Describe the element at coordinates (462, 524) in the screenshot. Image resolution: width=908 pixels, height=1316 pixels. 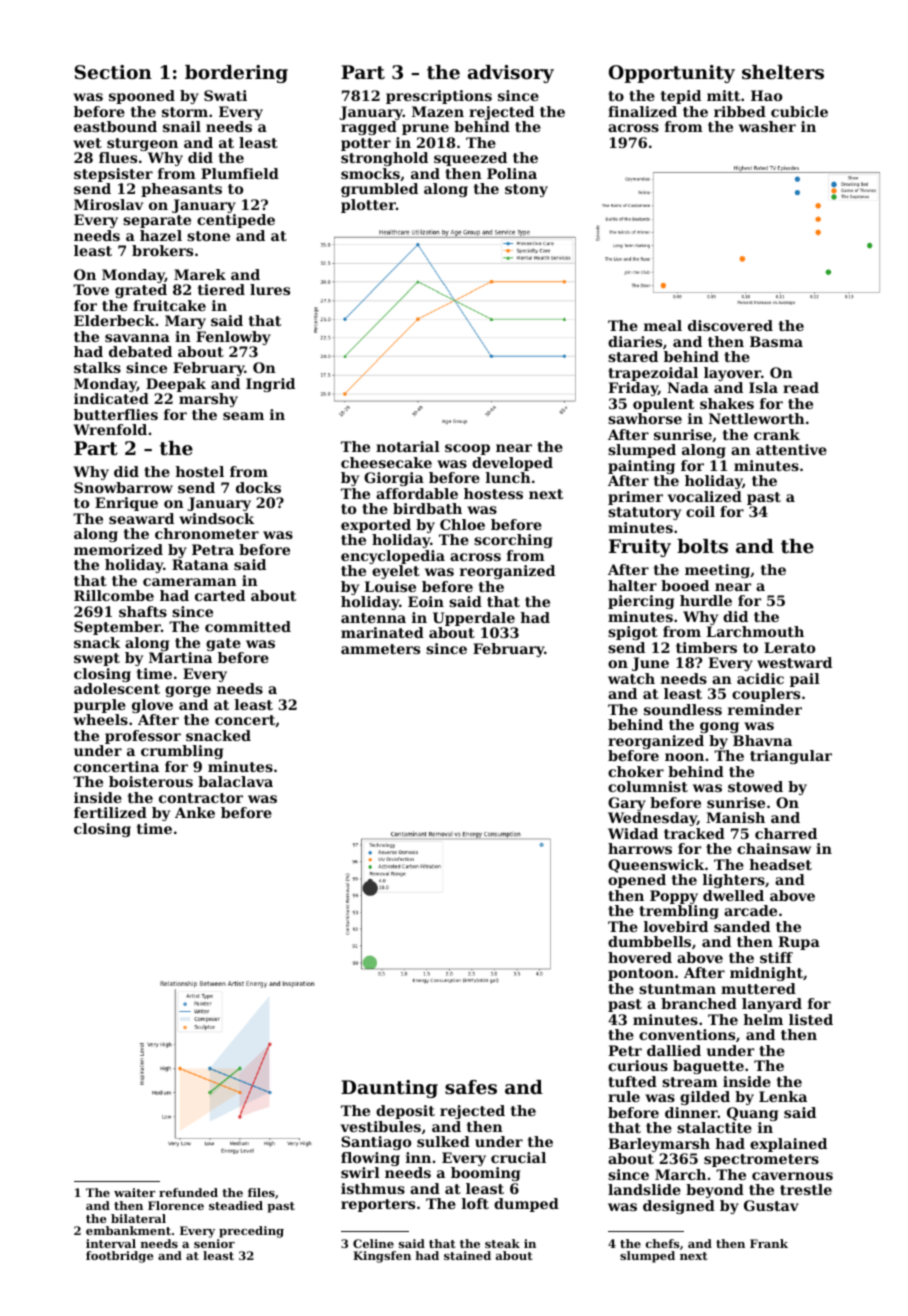
I see `Chloe` at that location.
